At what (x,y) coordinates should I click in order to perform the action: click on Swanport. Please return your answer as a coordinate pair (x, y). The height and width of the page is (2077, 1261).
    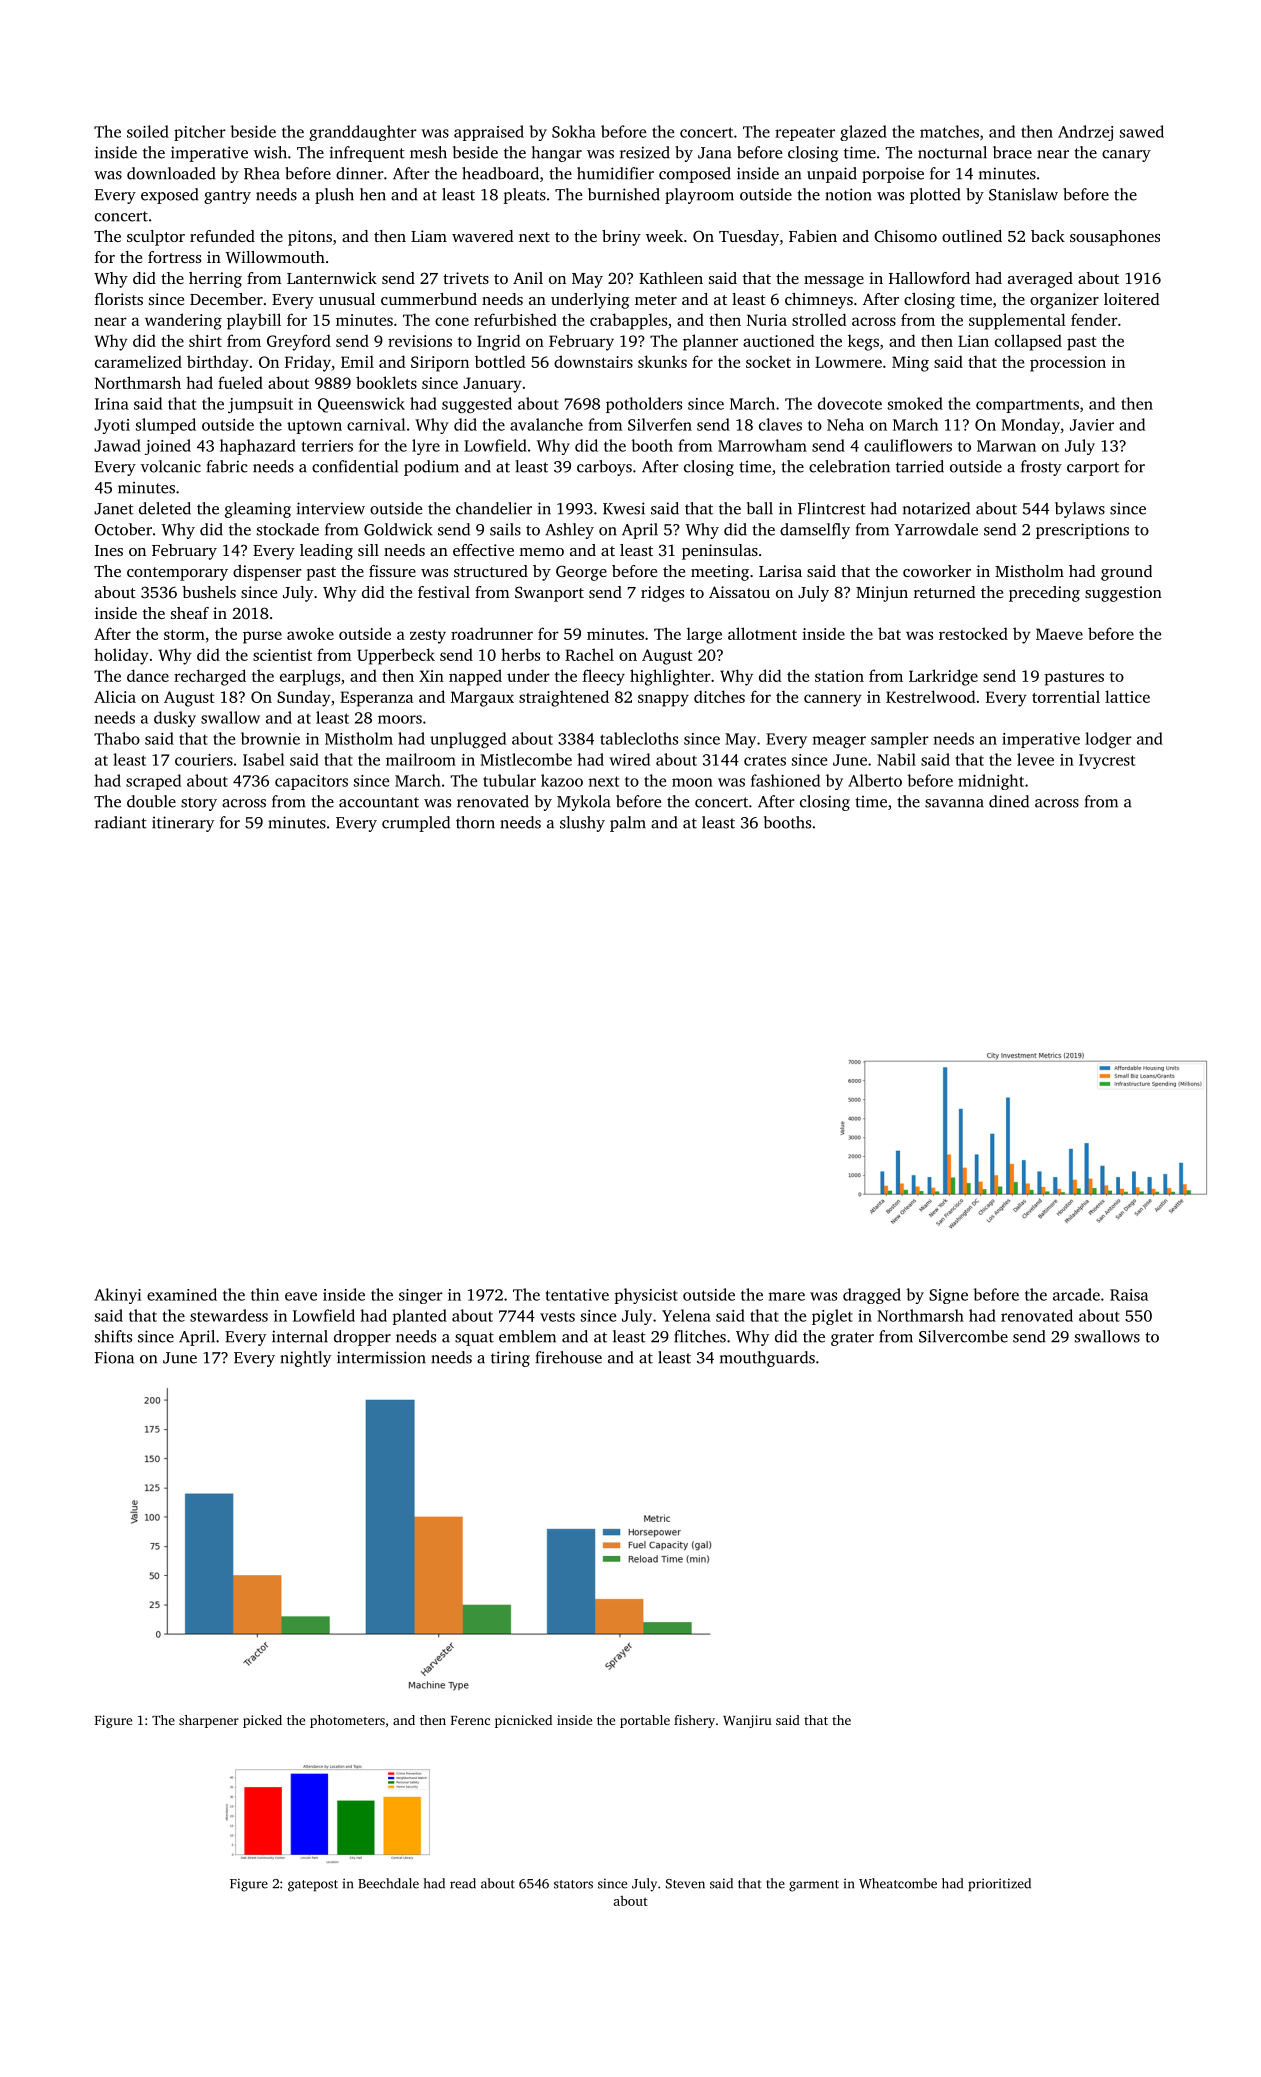
    Looking at the image, I should click on (549, 594).
